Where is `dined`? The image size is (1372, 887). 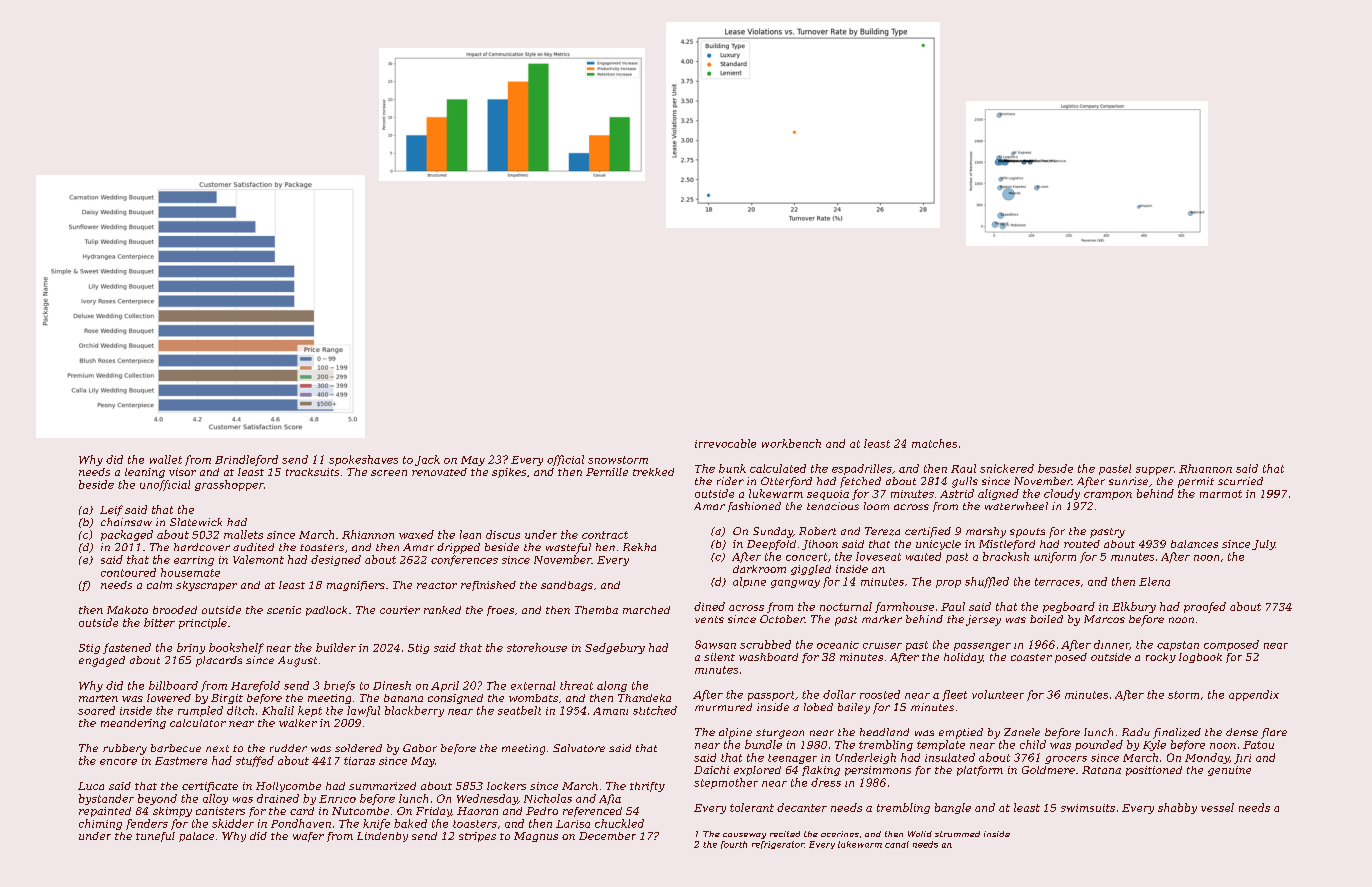
dined is located at coordinates (709, 606).
